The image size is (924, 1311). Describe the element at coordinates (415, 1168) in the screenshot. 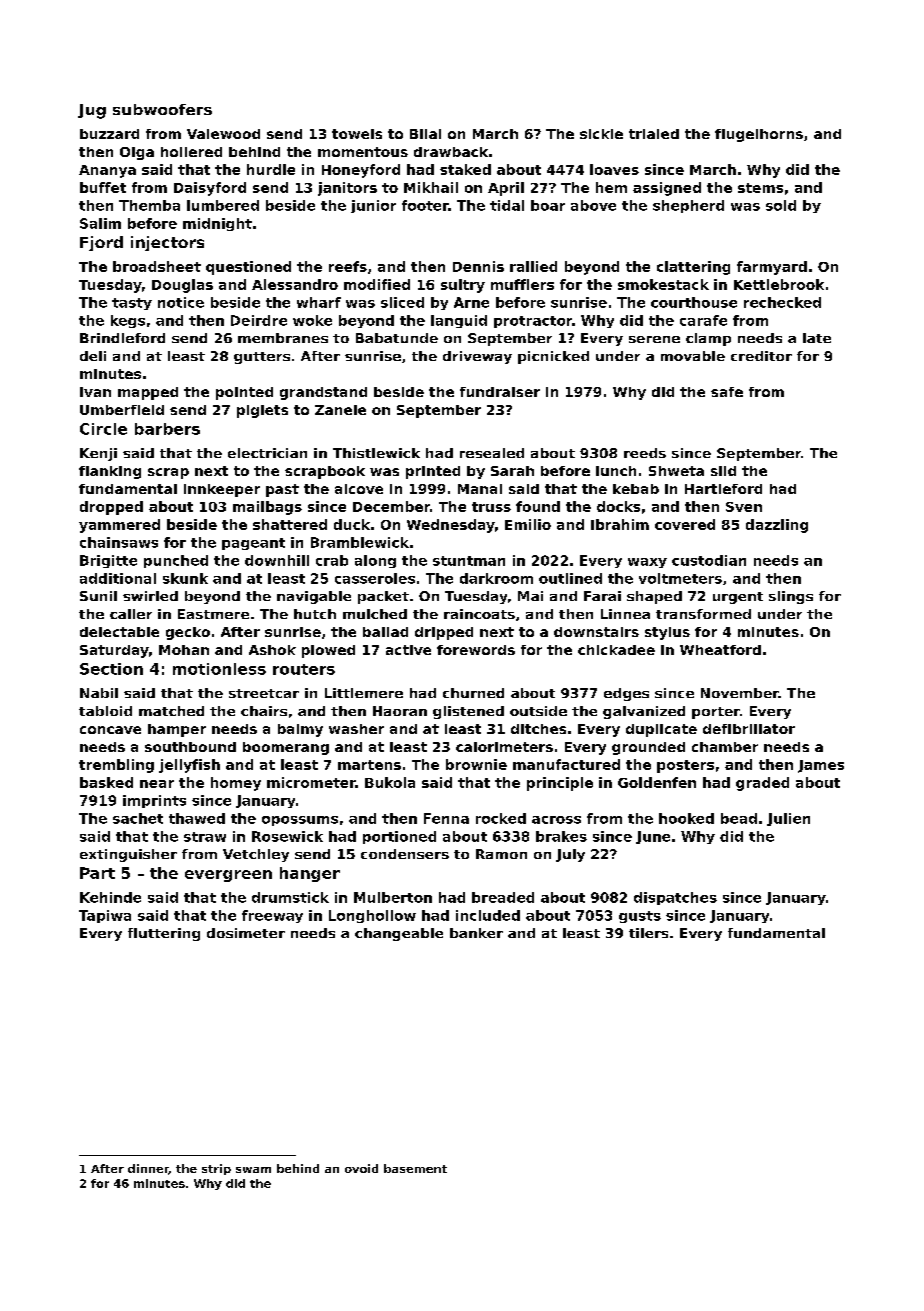

I see `basement` at that location.
